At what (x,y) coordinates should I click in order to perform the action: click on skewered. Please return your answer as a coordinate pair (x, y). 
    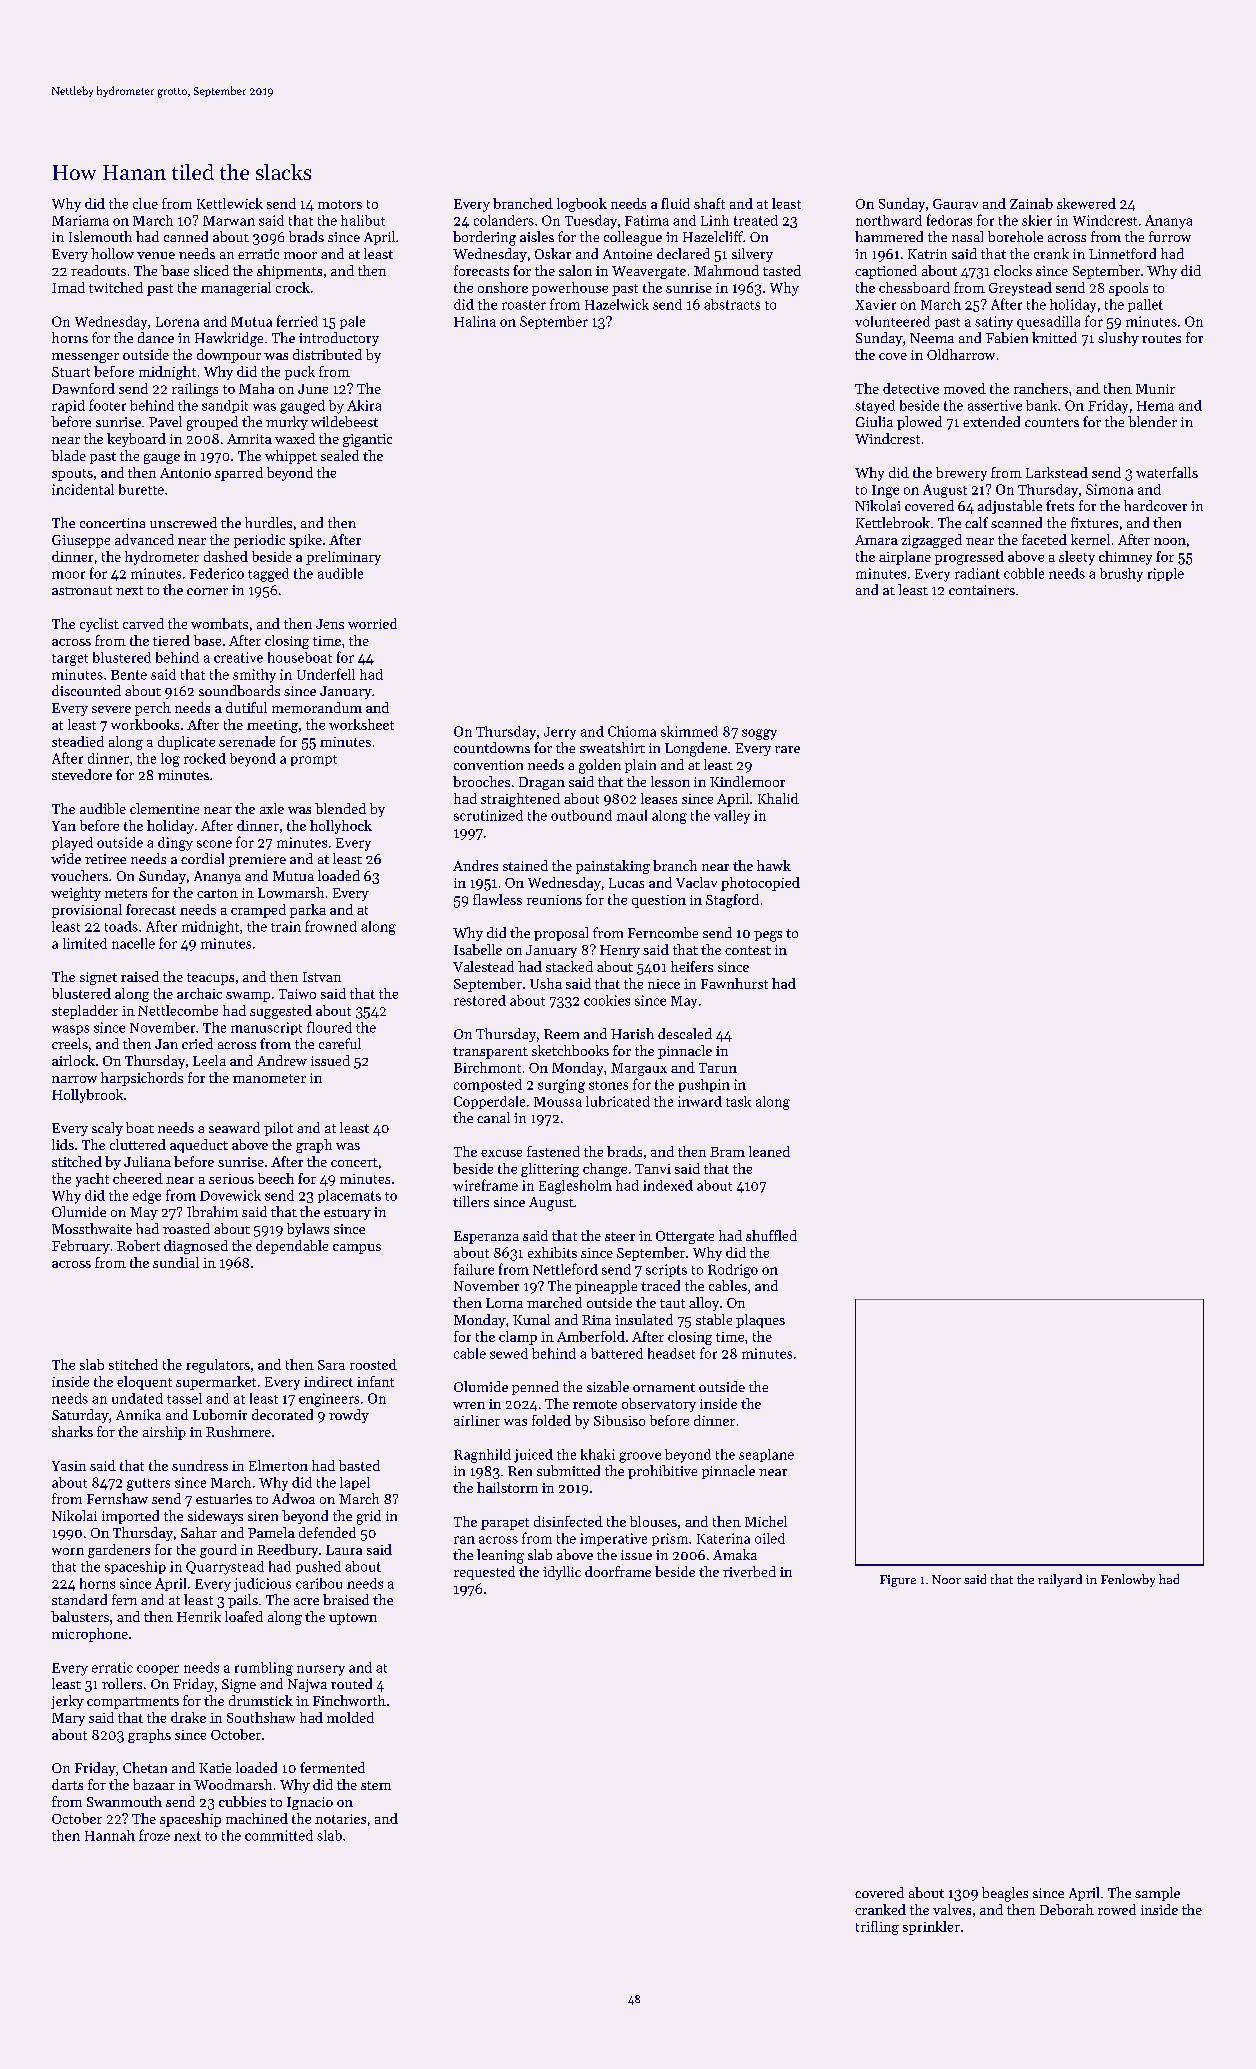
    Looking at the image, I should click on (1086, 203).
